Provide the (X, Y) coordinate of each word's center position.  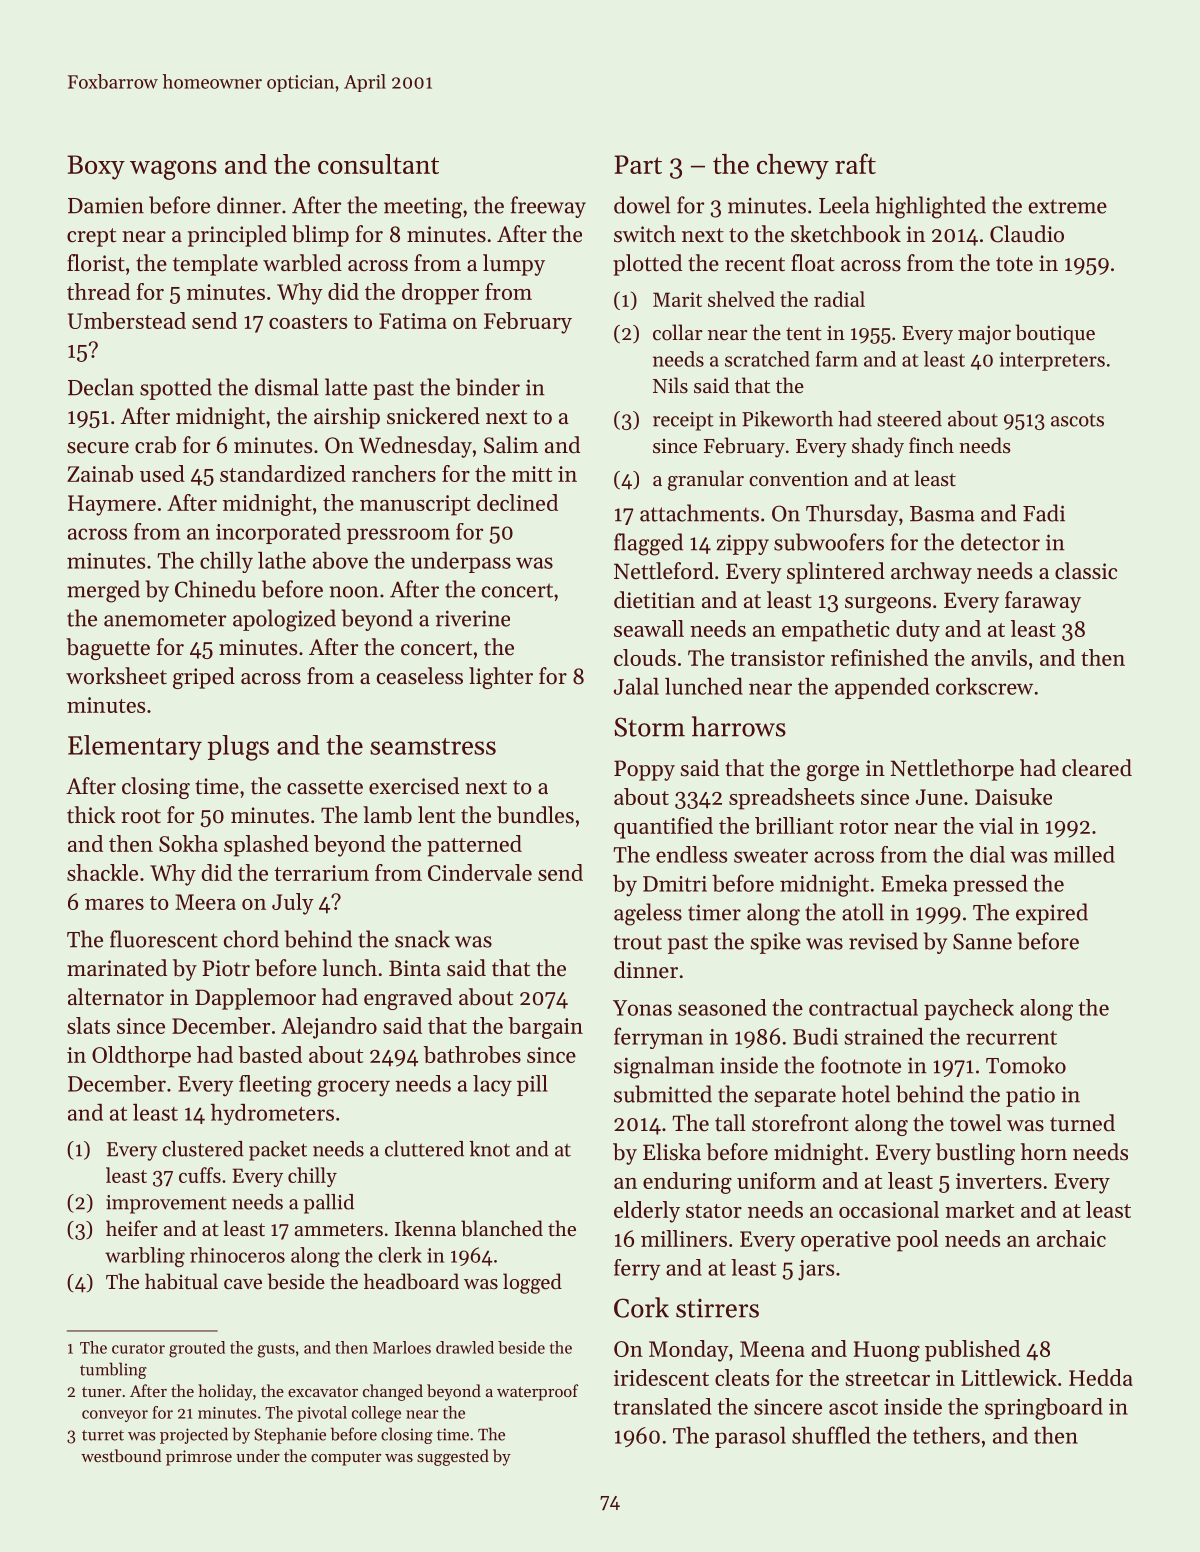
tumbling (113, 1370)
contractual (863, 1007)
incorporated (278, 533)
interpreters (1052, 361)
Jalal (636, 686)
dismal (287, 387)
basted (270, 1054)
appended (882, 688)
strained (884, 1036)
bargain (545, 1028)
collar (678, 332)
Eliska (672, 1152)
